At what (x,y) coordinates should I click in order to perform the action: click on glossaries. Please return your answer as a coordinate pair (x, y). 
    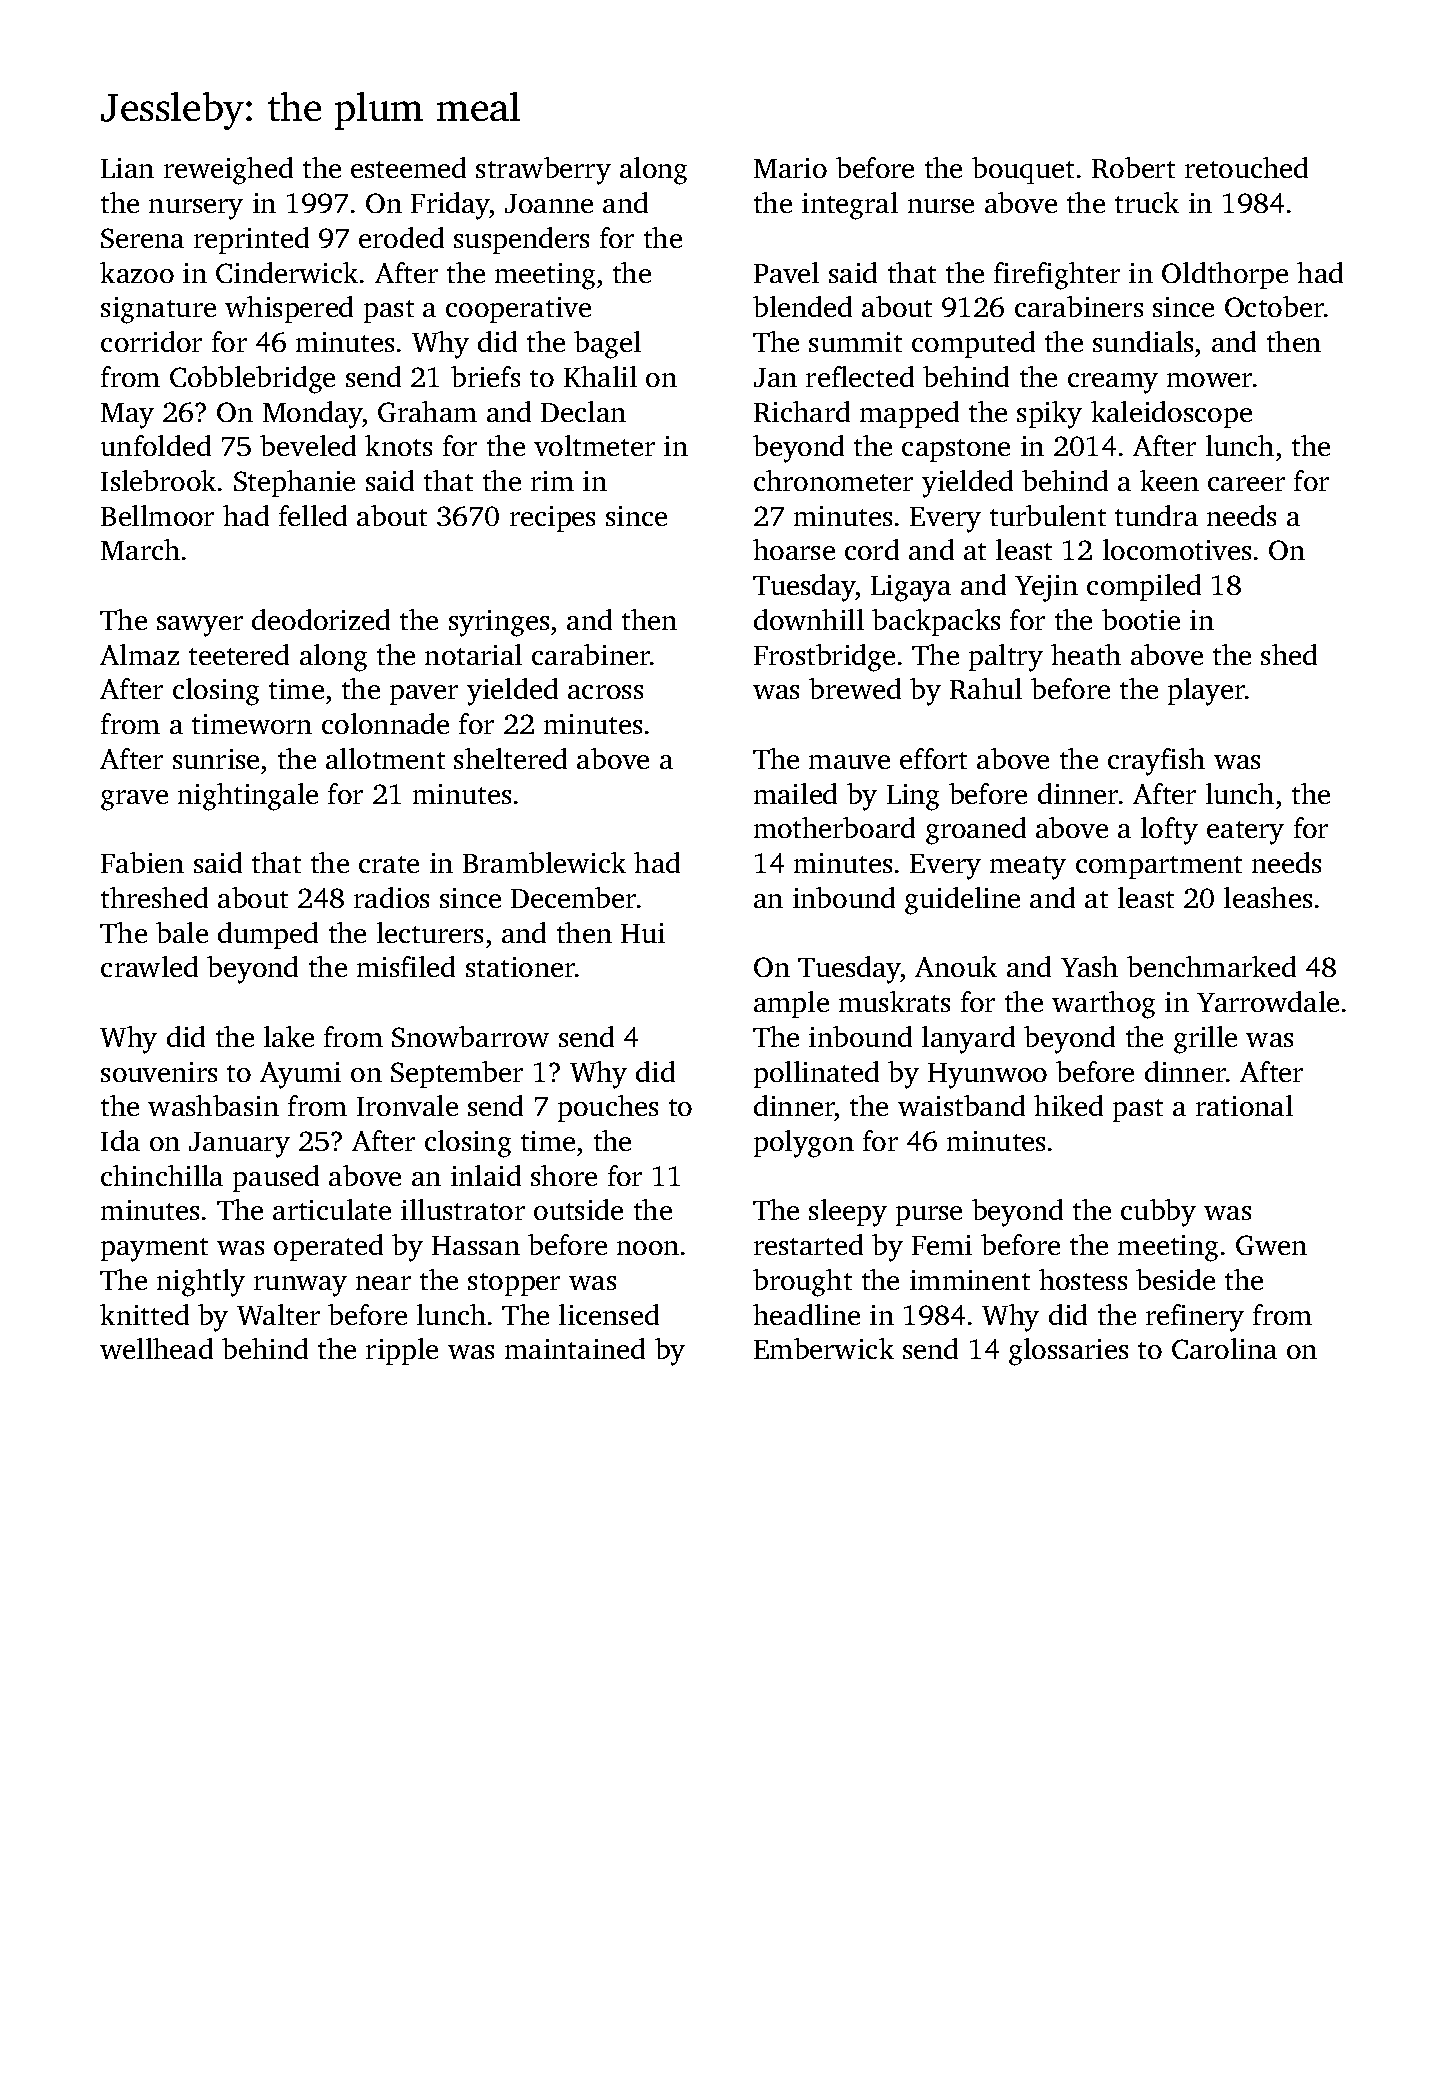
    Looking at the image, I should click on (1068, 1352).
